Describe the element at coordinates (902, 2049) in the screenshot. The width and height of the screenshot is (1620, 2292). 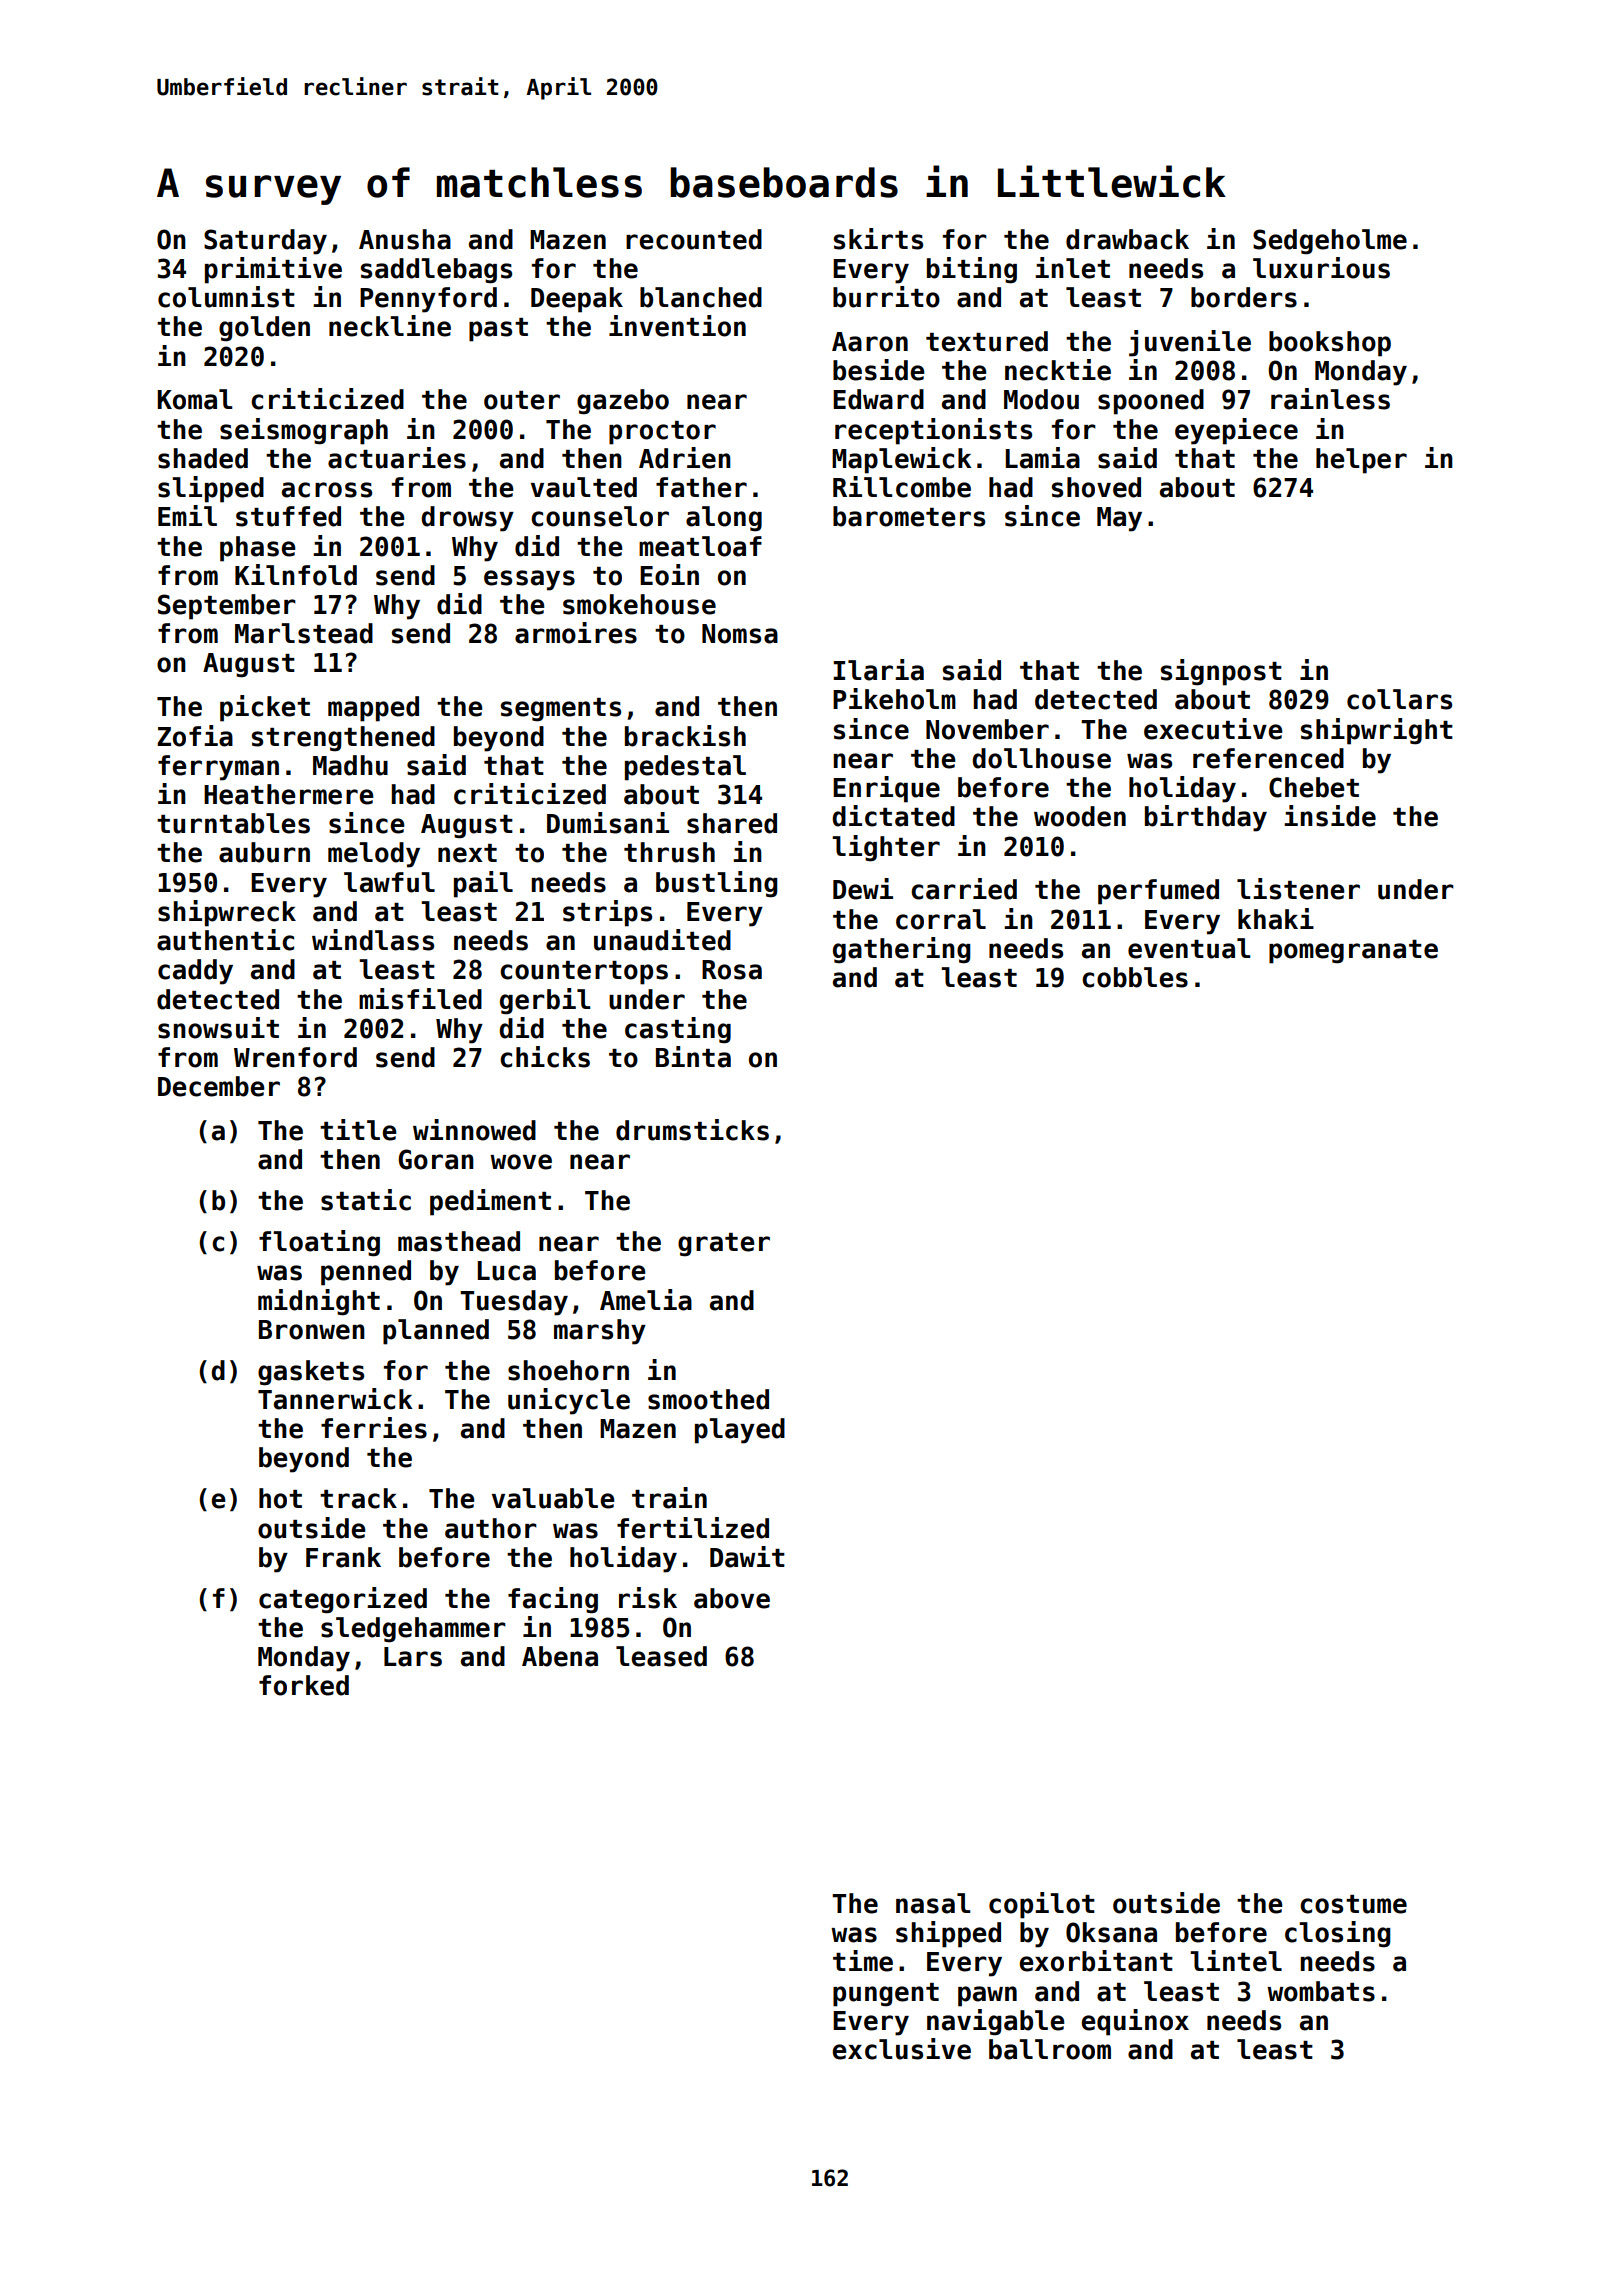
I see `exclusive` at that location.
